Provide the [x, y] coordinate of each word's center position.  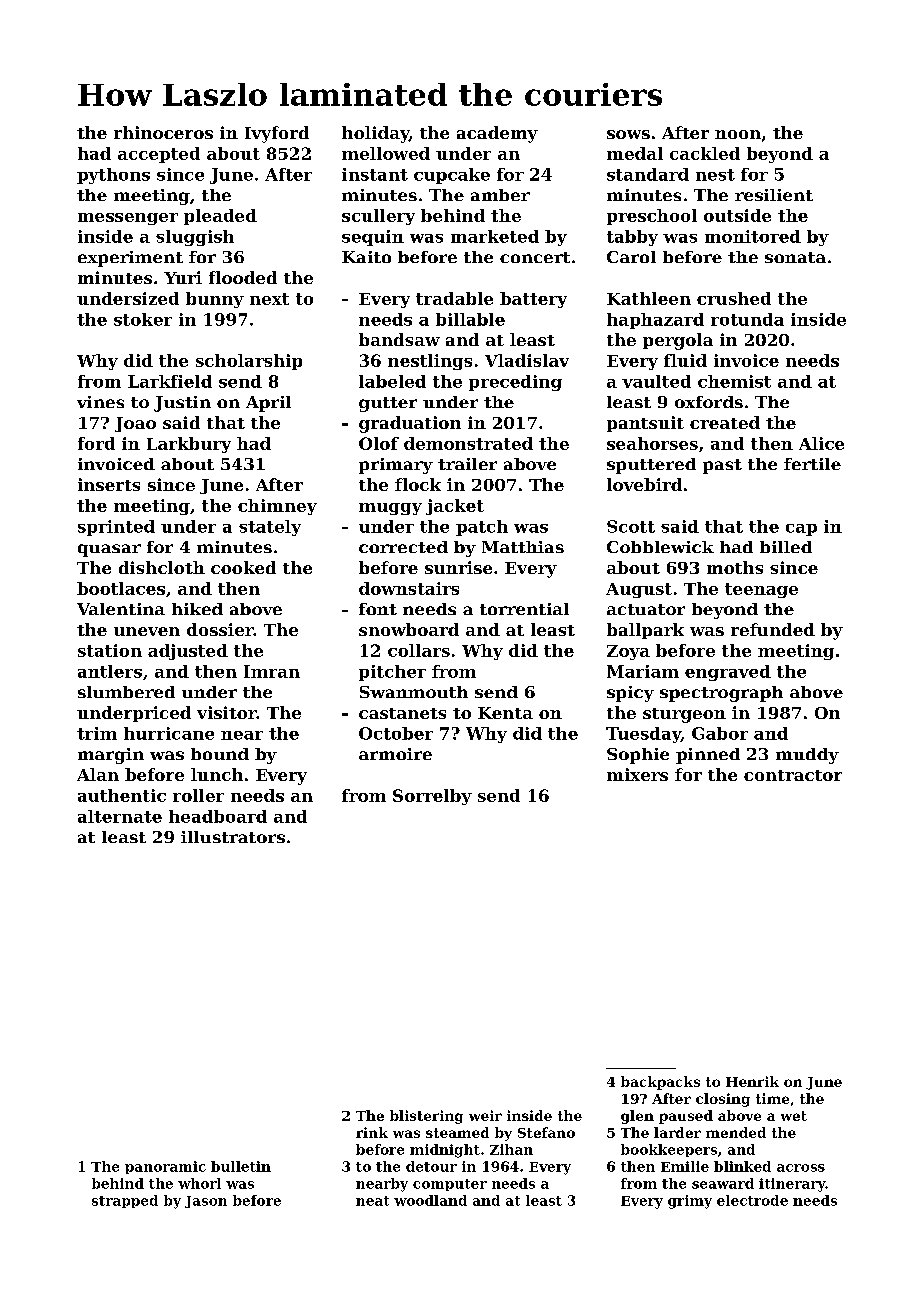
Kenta [505, 713]
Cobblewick [660, 547]
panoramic [165, 1167]
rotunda [747, 319]
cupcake [452, 176]
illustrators [233, 837]
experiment [130, 259]
